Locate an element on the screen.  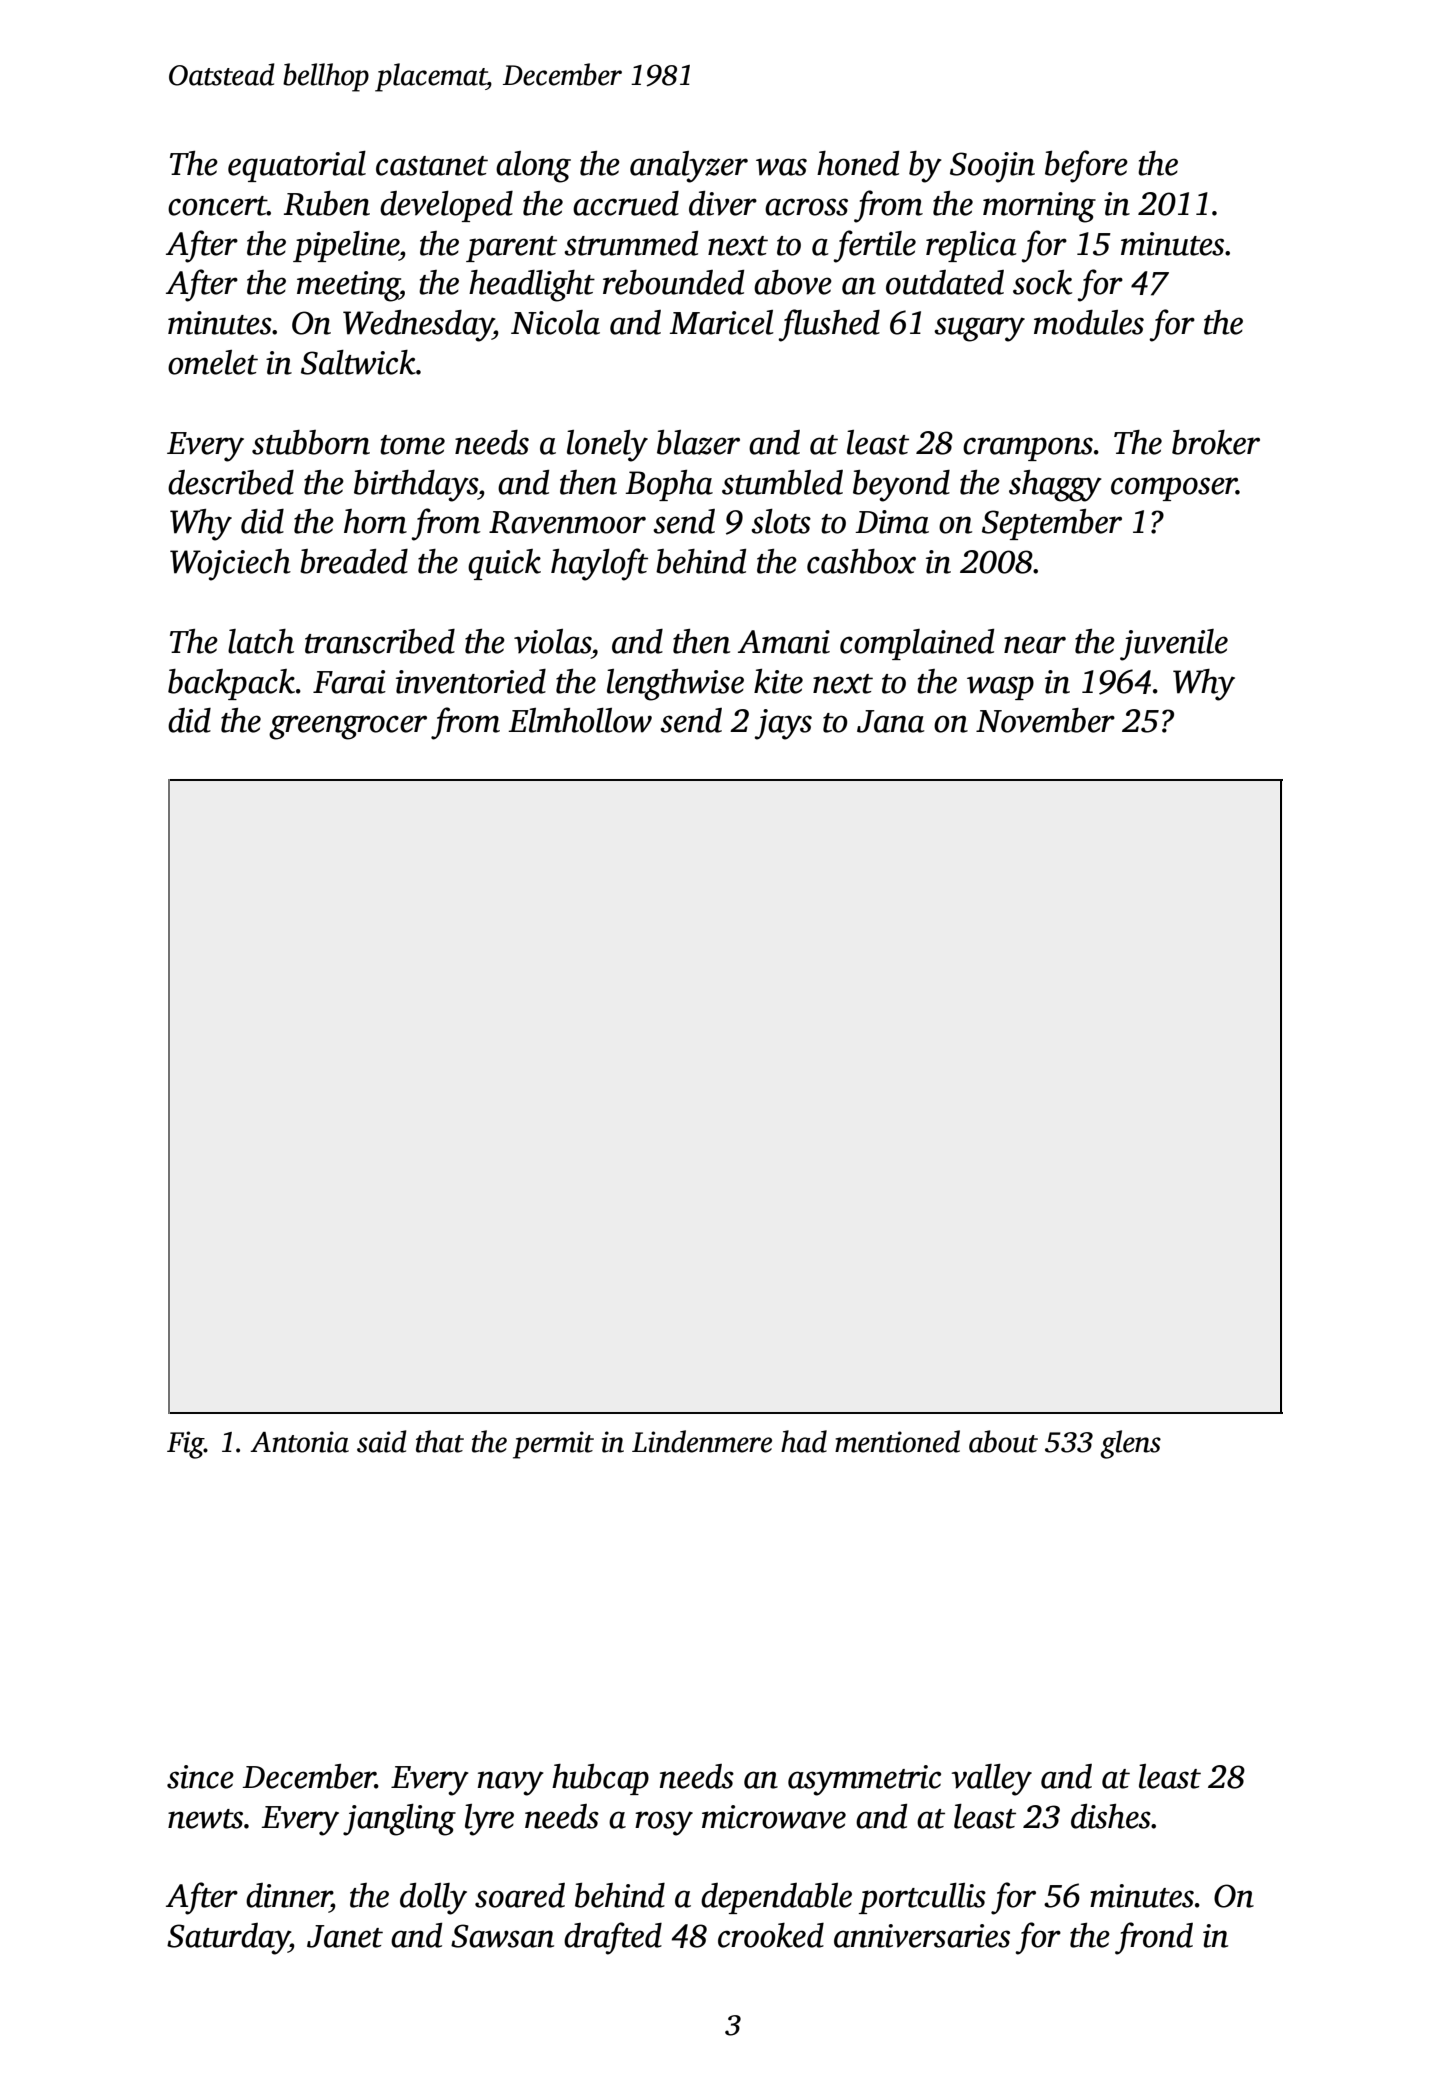
glens is located at coordinates (1130, 1444).
